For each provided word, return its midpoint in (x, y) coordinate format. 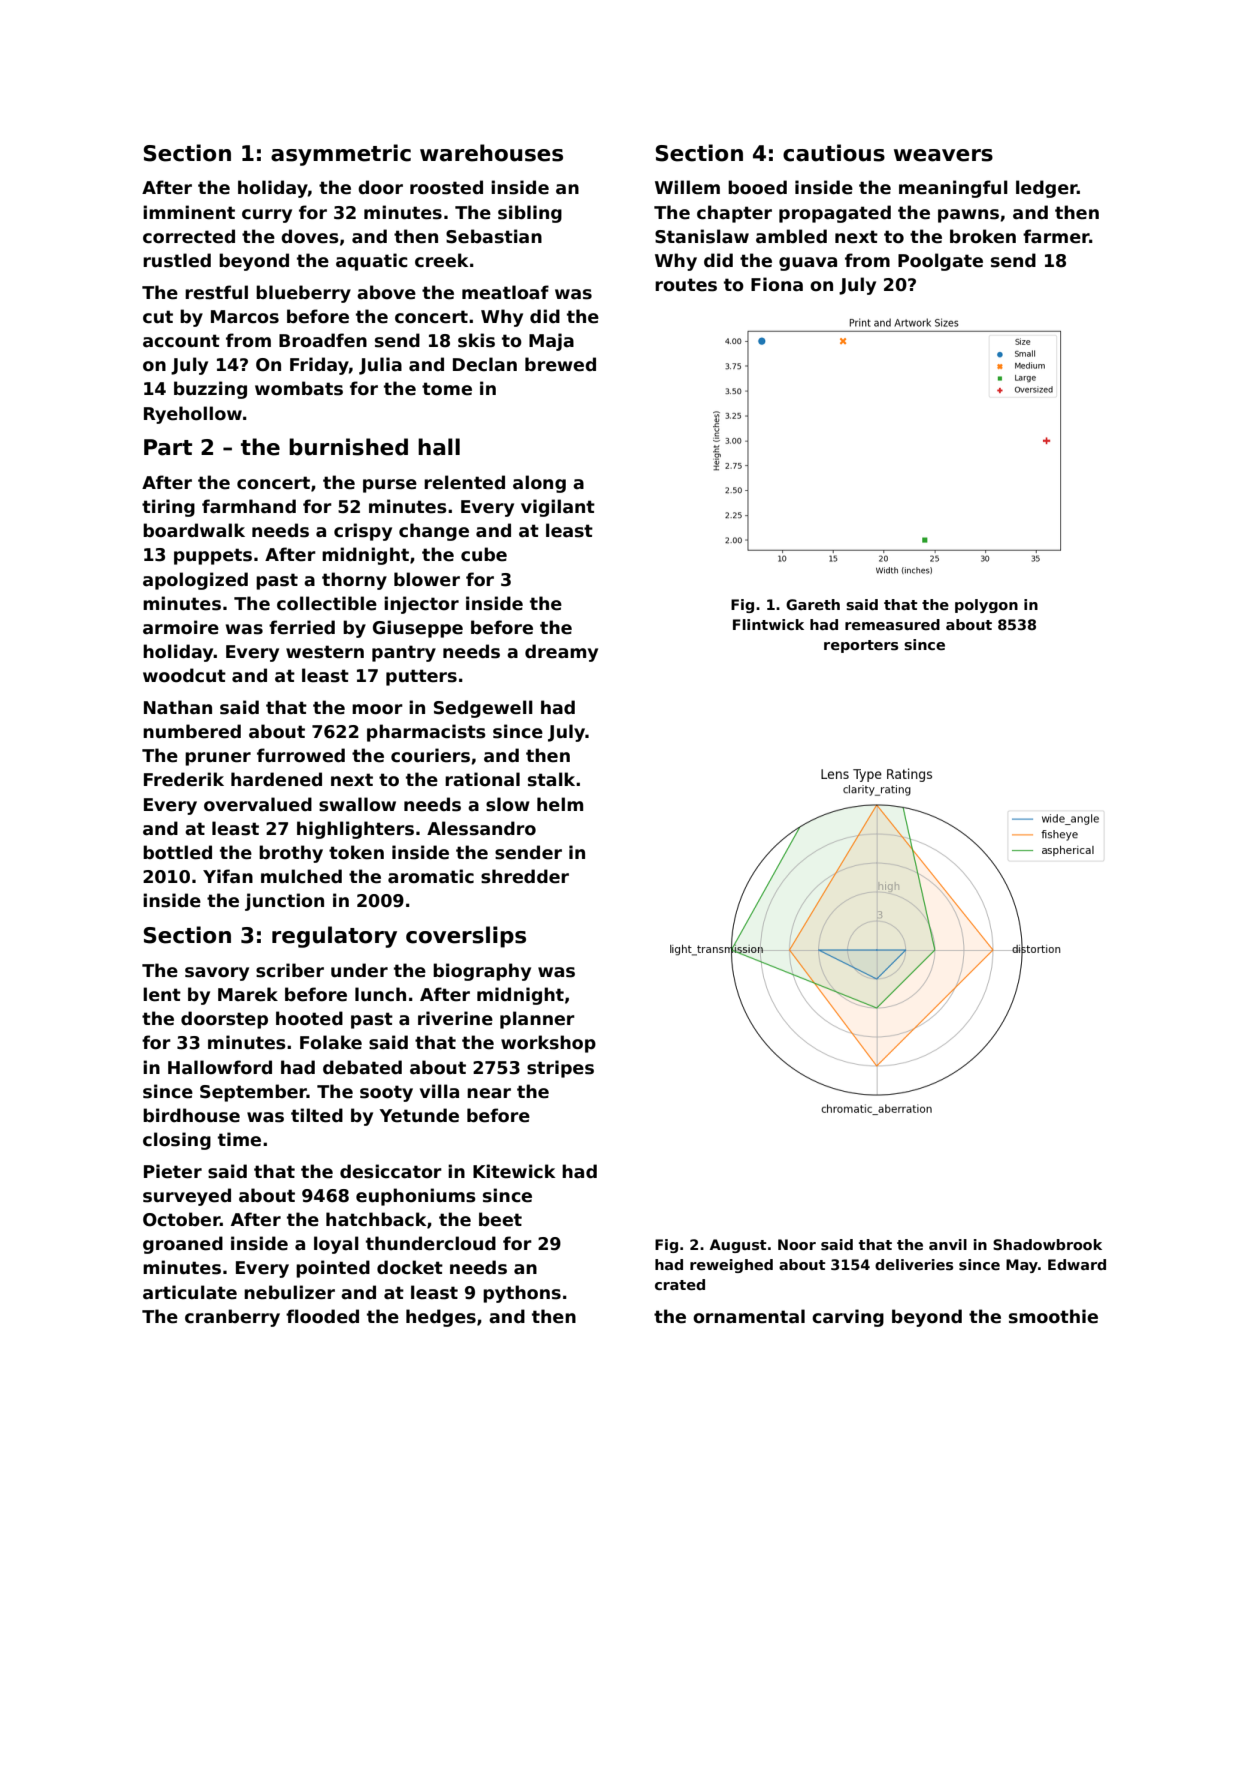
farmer (1056, 236)
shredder (525, 876)
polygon (986, 606)
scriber (290, 970)
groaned (183, 1245)
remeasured (892, 624)
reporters (861, 646)
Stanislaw (702, 236)
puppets (213, 556)
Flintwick (768, 624)
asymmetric (341, 155)
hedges (441, 1318)
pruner (218, 759)
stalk (551, 779)
